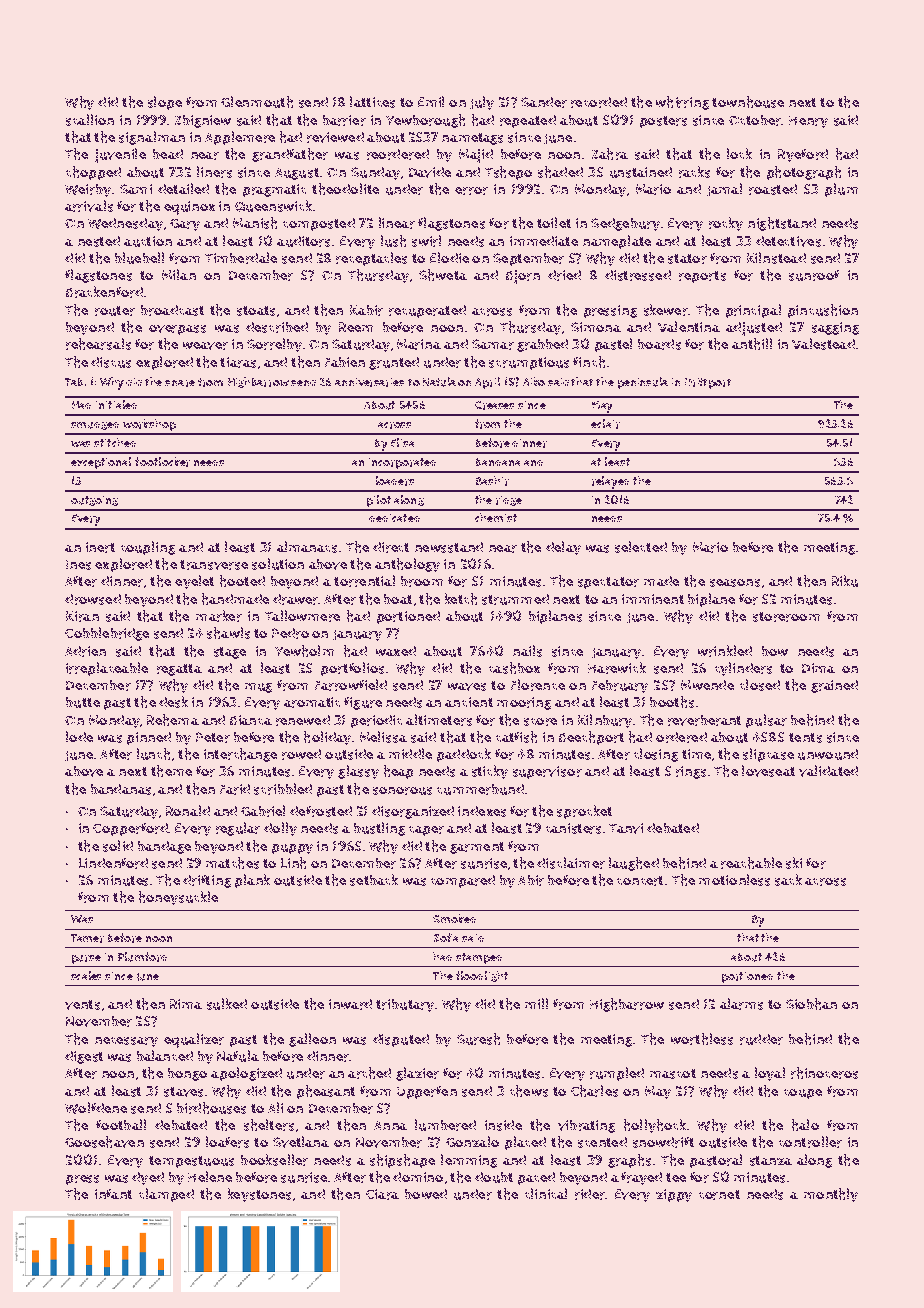 The width and height of the page is (924, 1308). What do you see at coordinates (835, 328) in the page?
I see `sagging` at bounding box center [835, 328].
